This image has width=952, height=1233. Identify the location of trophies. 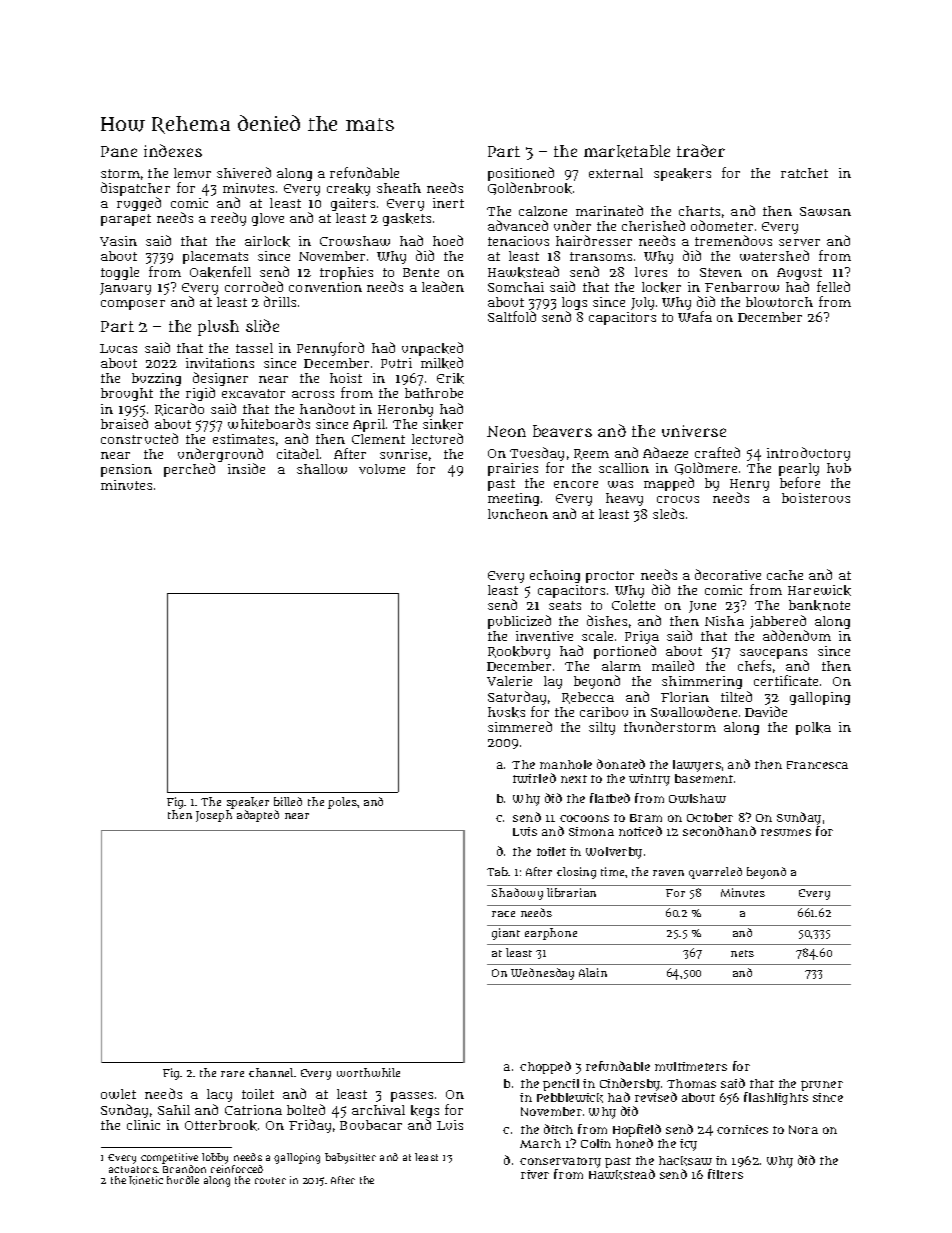
(346, 273).
